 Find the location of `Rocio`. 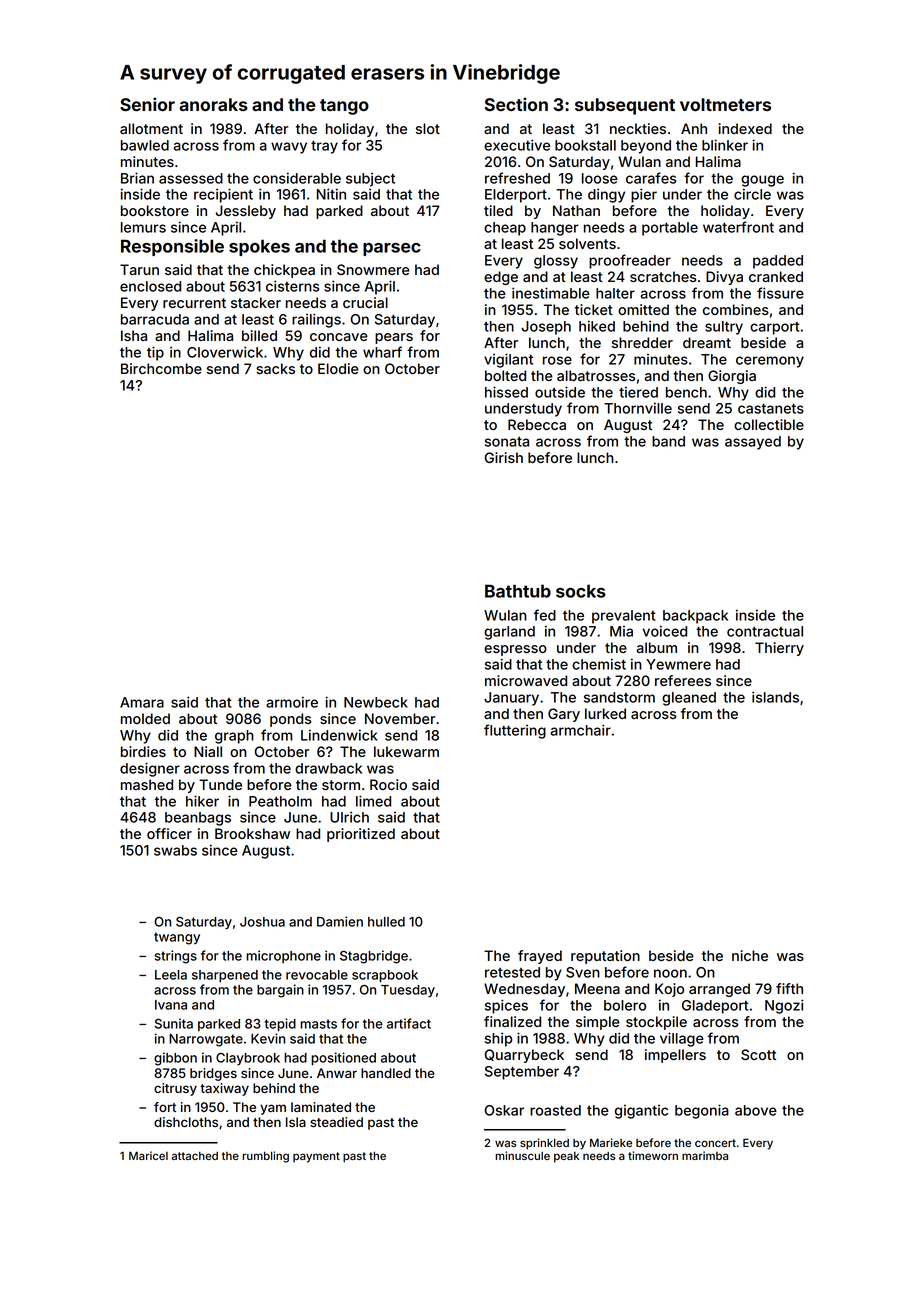

Rocio is located at coordinates (388, 784).
